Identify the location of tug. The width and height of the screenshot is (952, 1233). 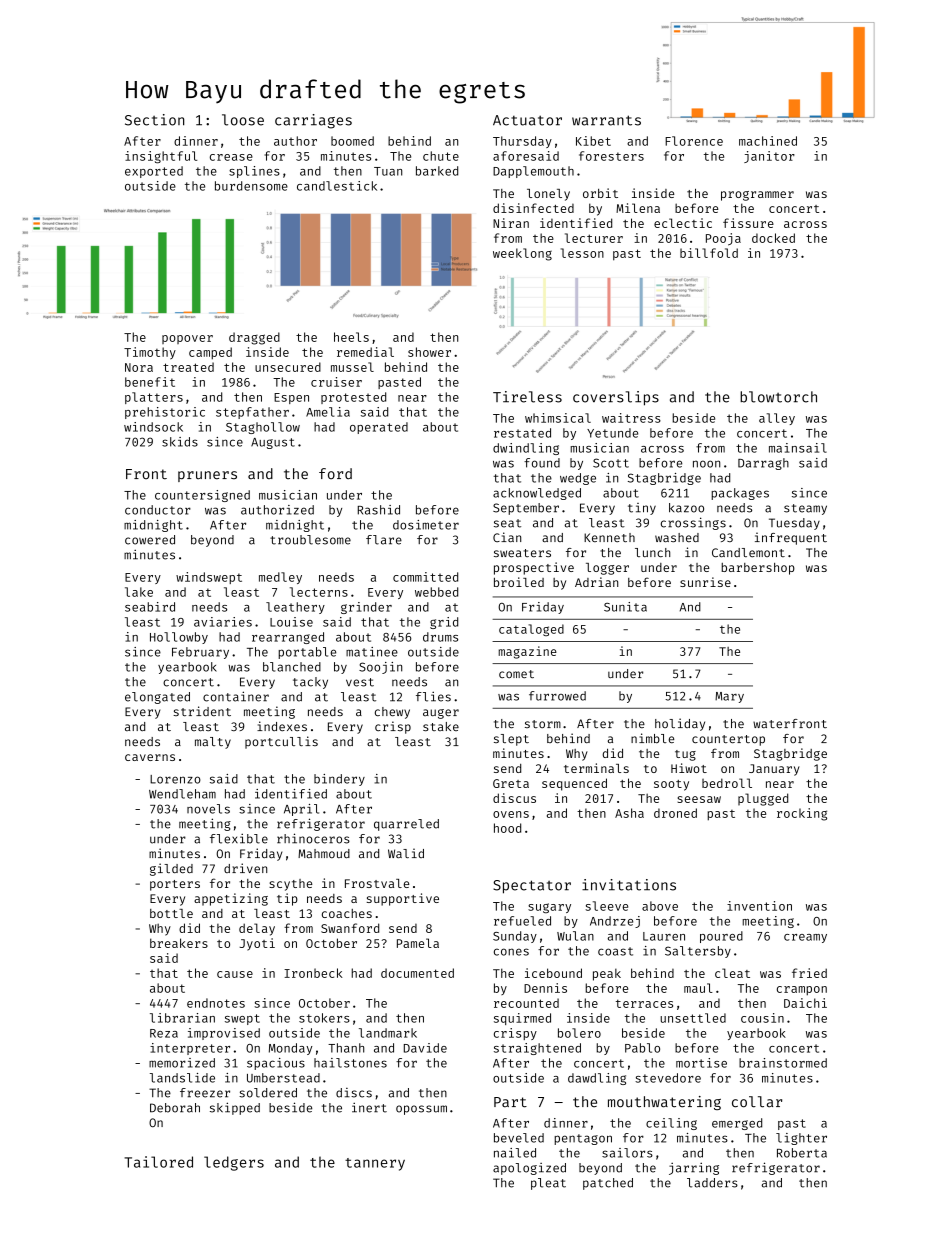
(685, 755).
